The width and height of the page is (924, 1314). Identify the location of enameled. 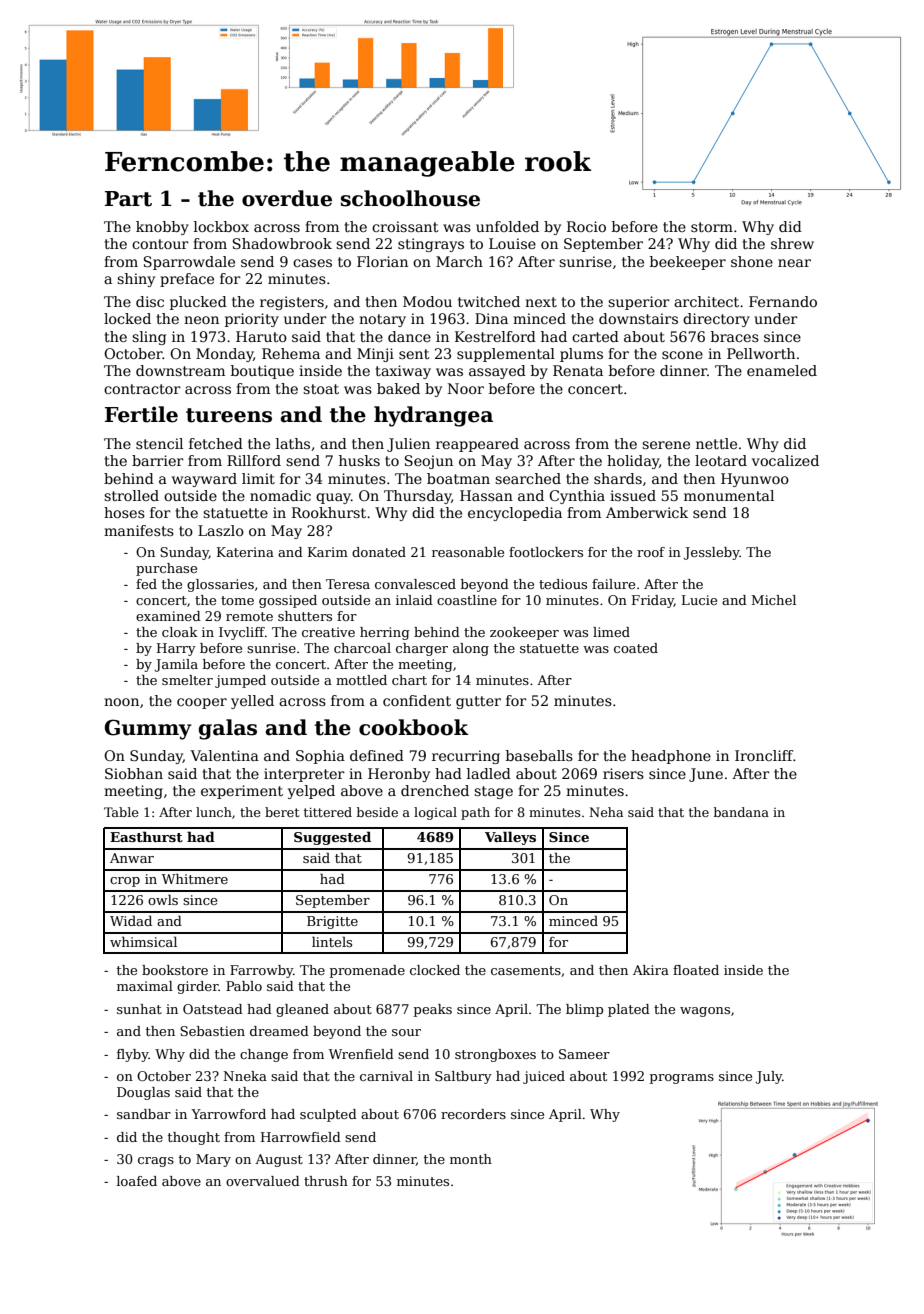
(782, 370).
